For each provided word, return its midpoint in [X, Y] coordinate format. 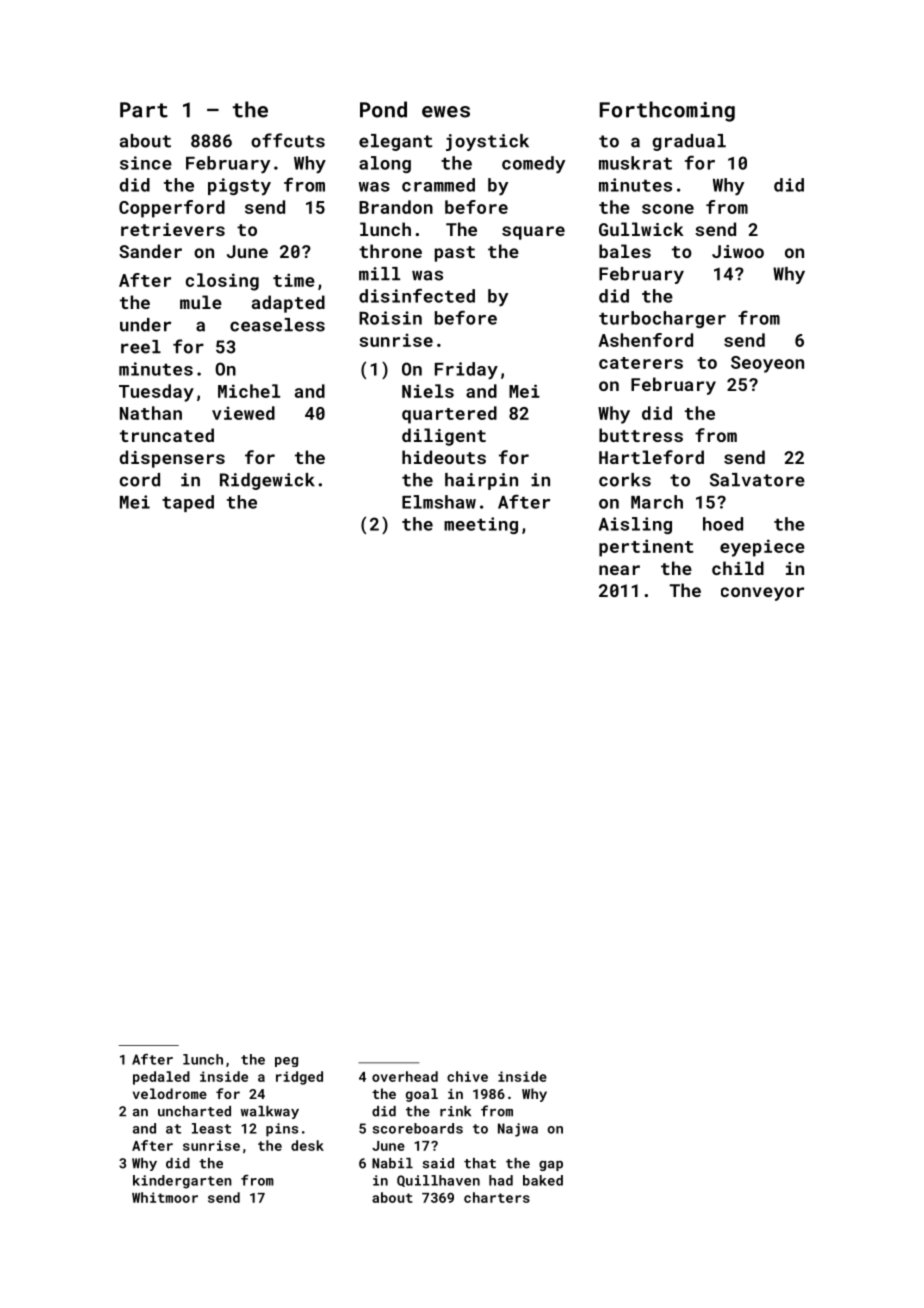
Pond [383, 109]
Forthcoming [667, 111]
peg [286, 1062]
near [619, 570]
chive [467, 1076]
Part [144, 110]
